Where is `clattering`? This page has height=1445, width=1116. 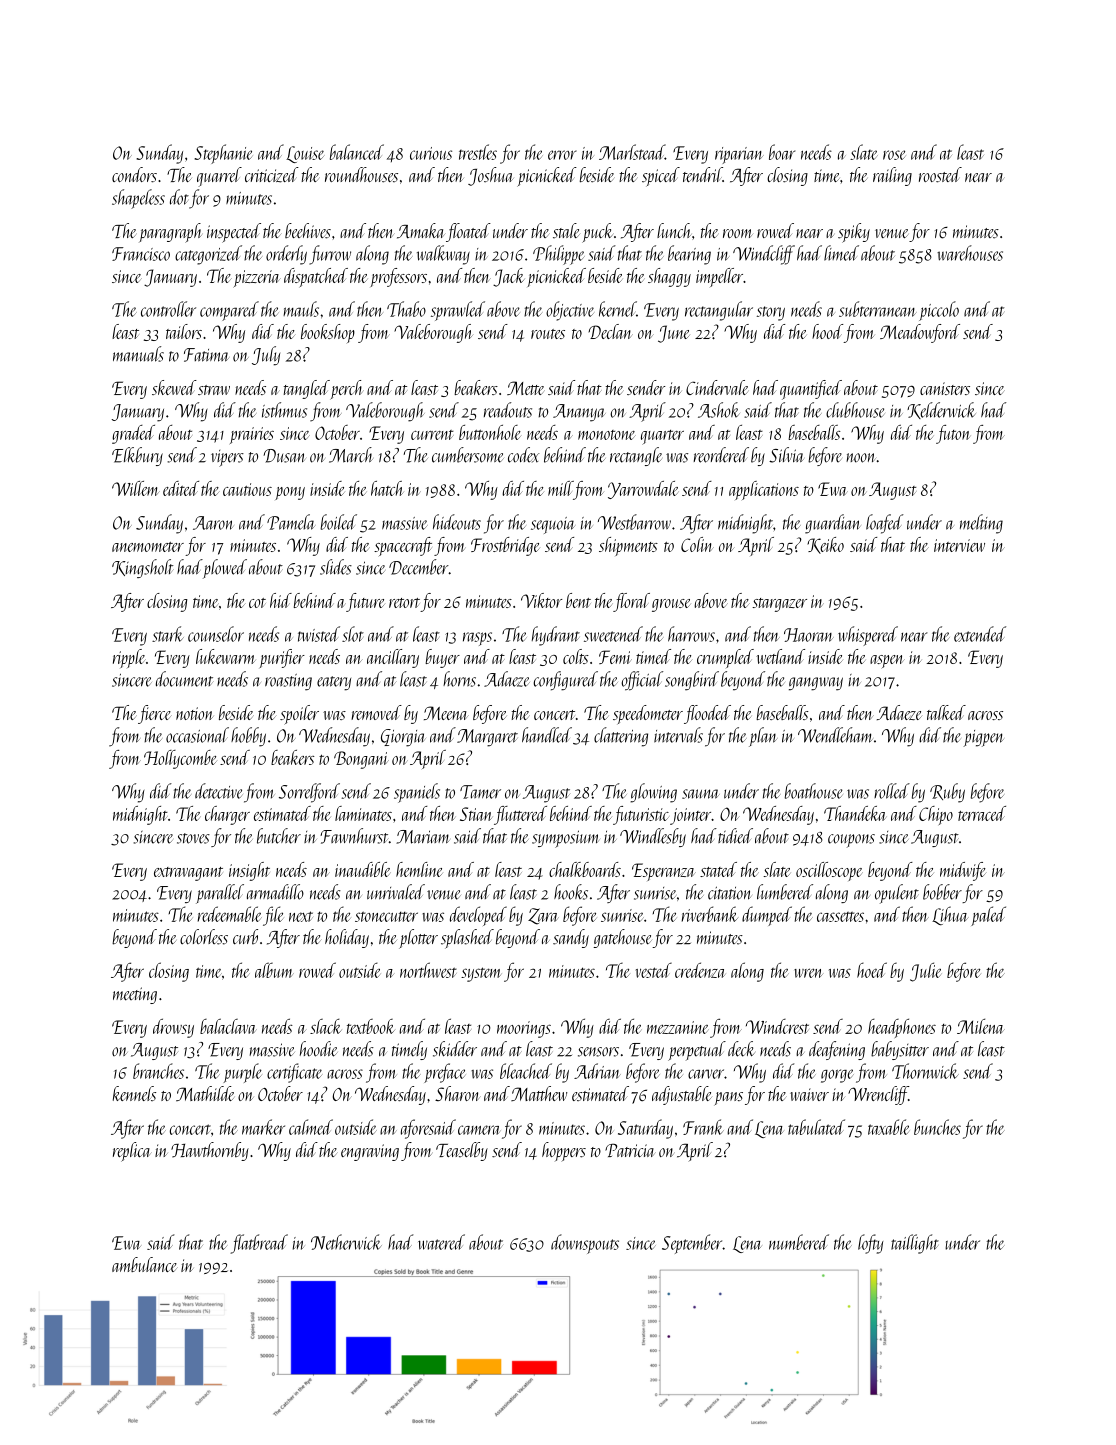
clattering is located at coordinates (621, 737).
